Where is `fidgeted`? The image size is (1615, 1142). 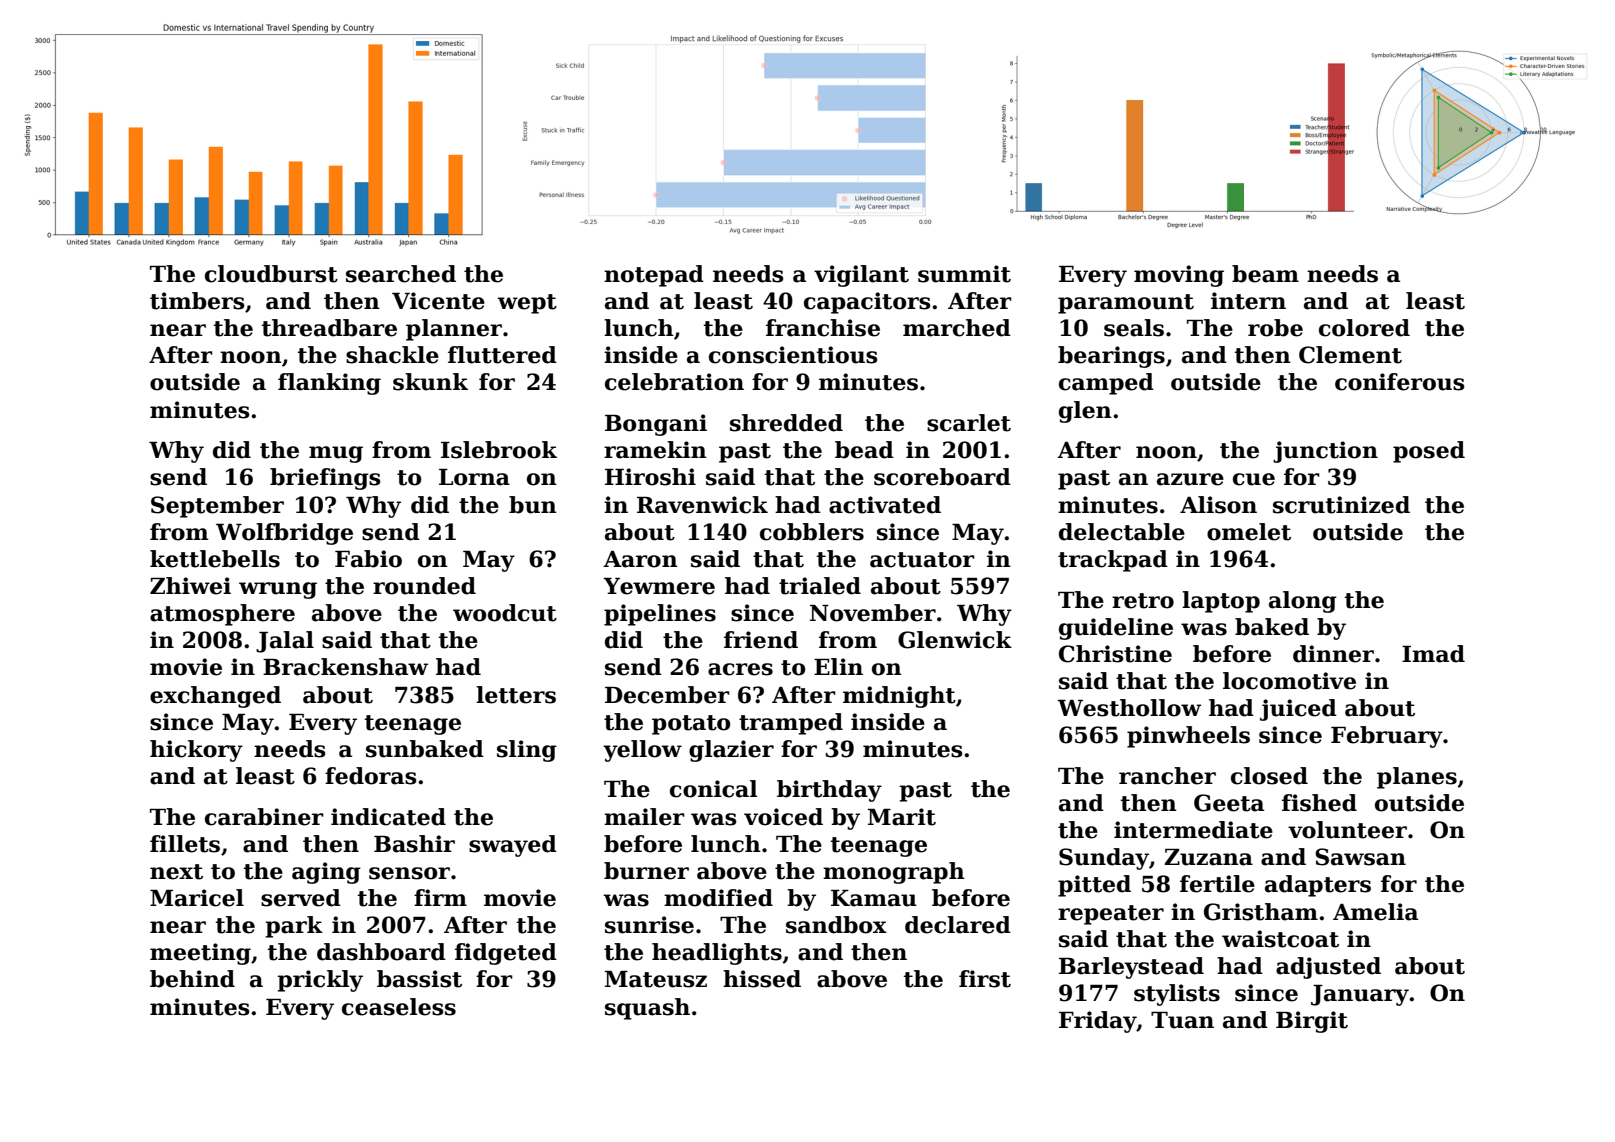
fidgeted is located at coordinates (506, 954).
